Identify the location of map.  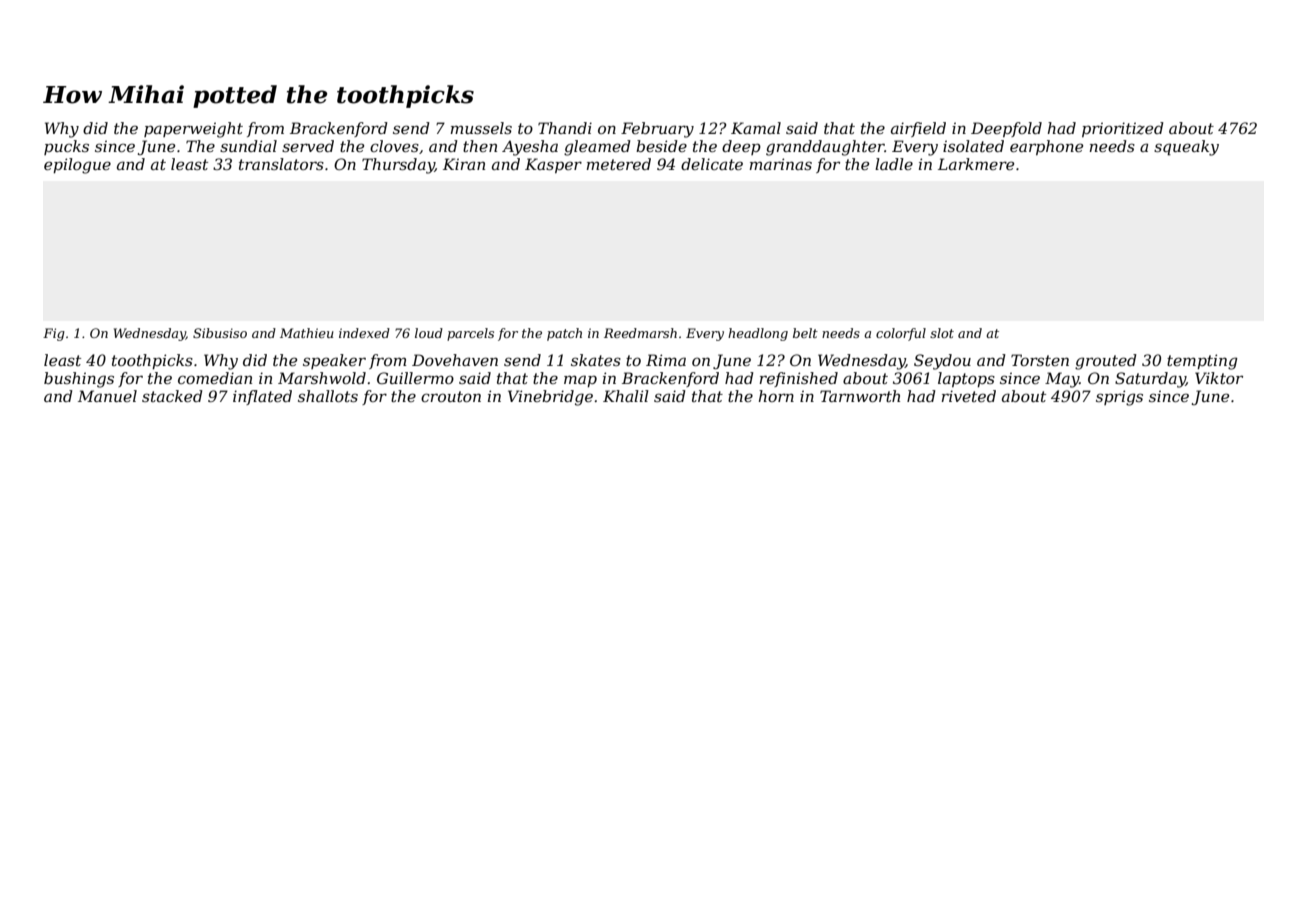
(580, 381).
